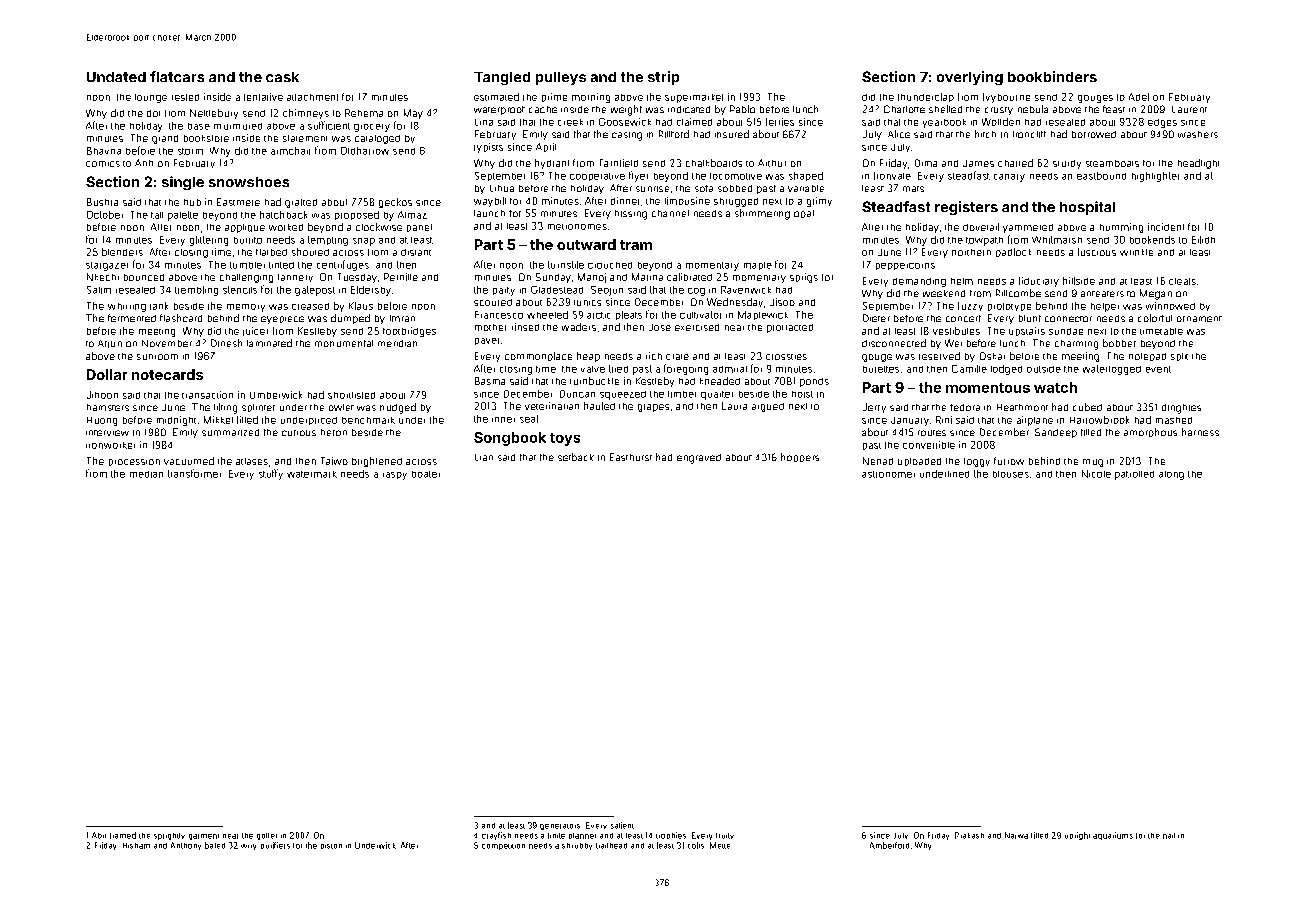 This screenshot has width=1308, height=924. What do you see at coordinates (204, 837) in the screenshot?
I see `garment` at bounding box center [204, 837].
